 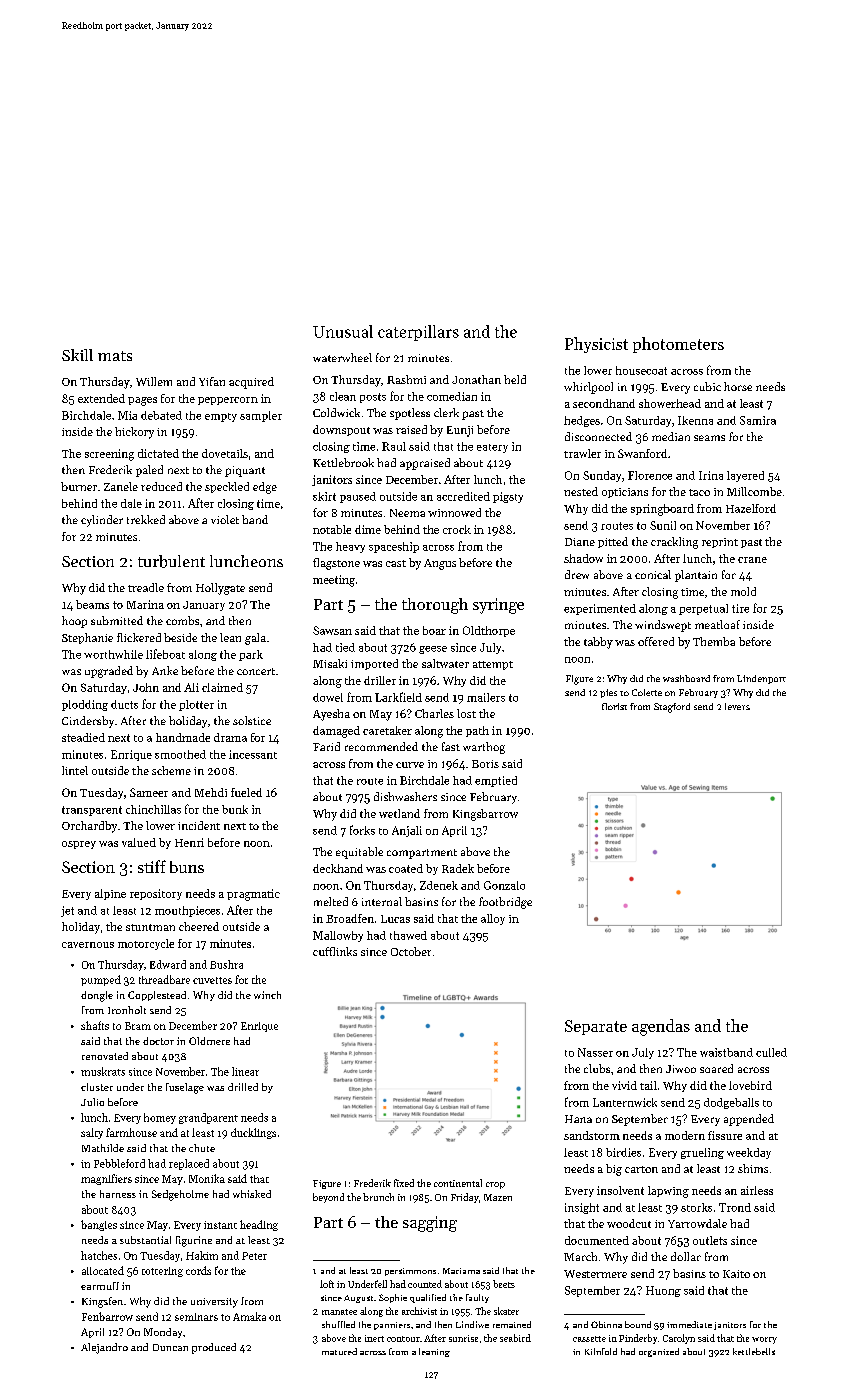 What do you see at coordinates (430, 1224) in the screenshot?
I see `sagging` at bounding box center [430, 1224].
